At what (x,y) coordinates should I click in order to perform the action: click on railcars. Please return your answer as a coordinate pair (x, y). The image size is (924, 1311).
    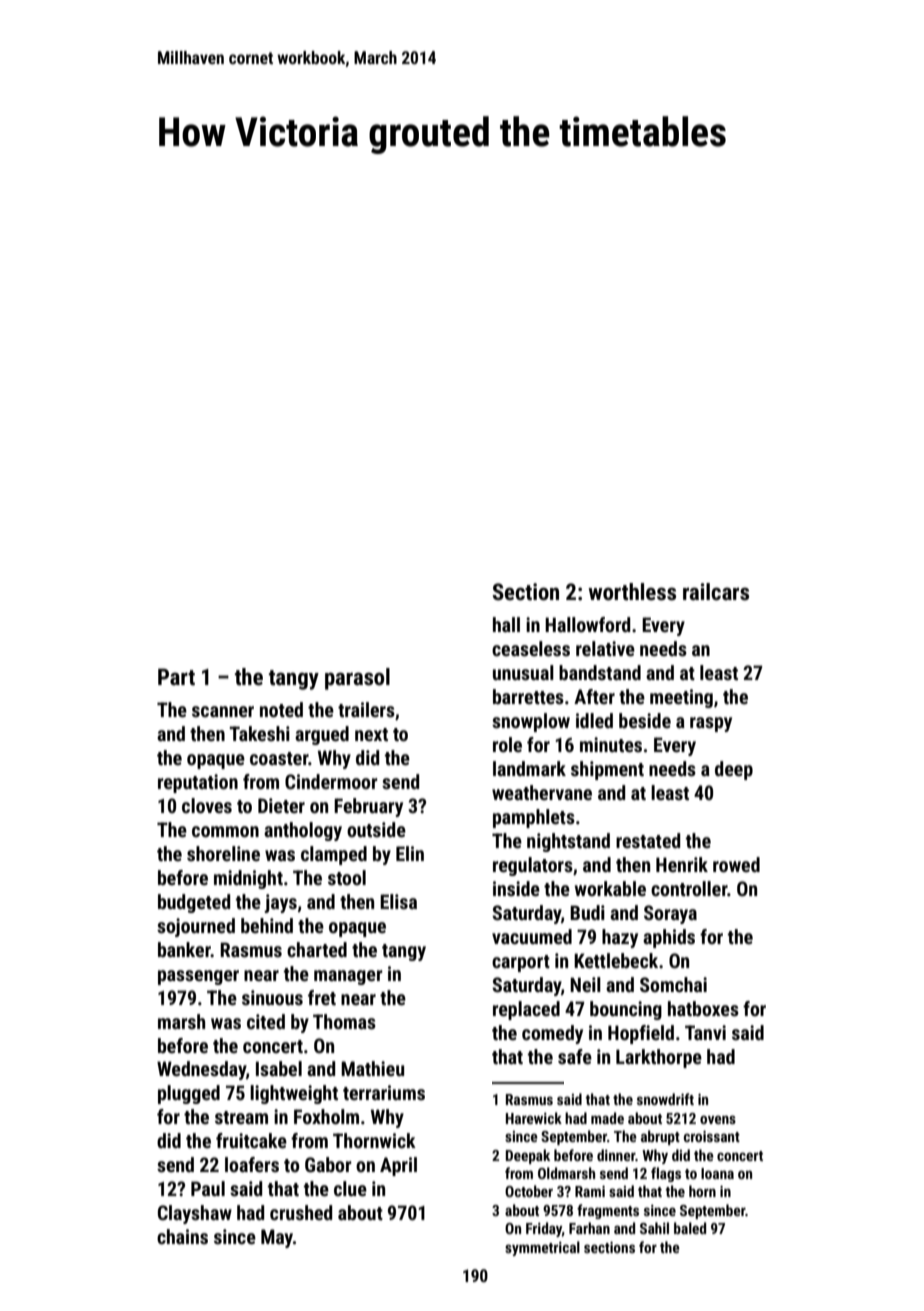
    Looking at the image, I should click on (716, 592).
